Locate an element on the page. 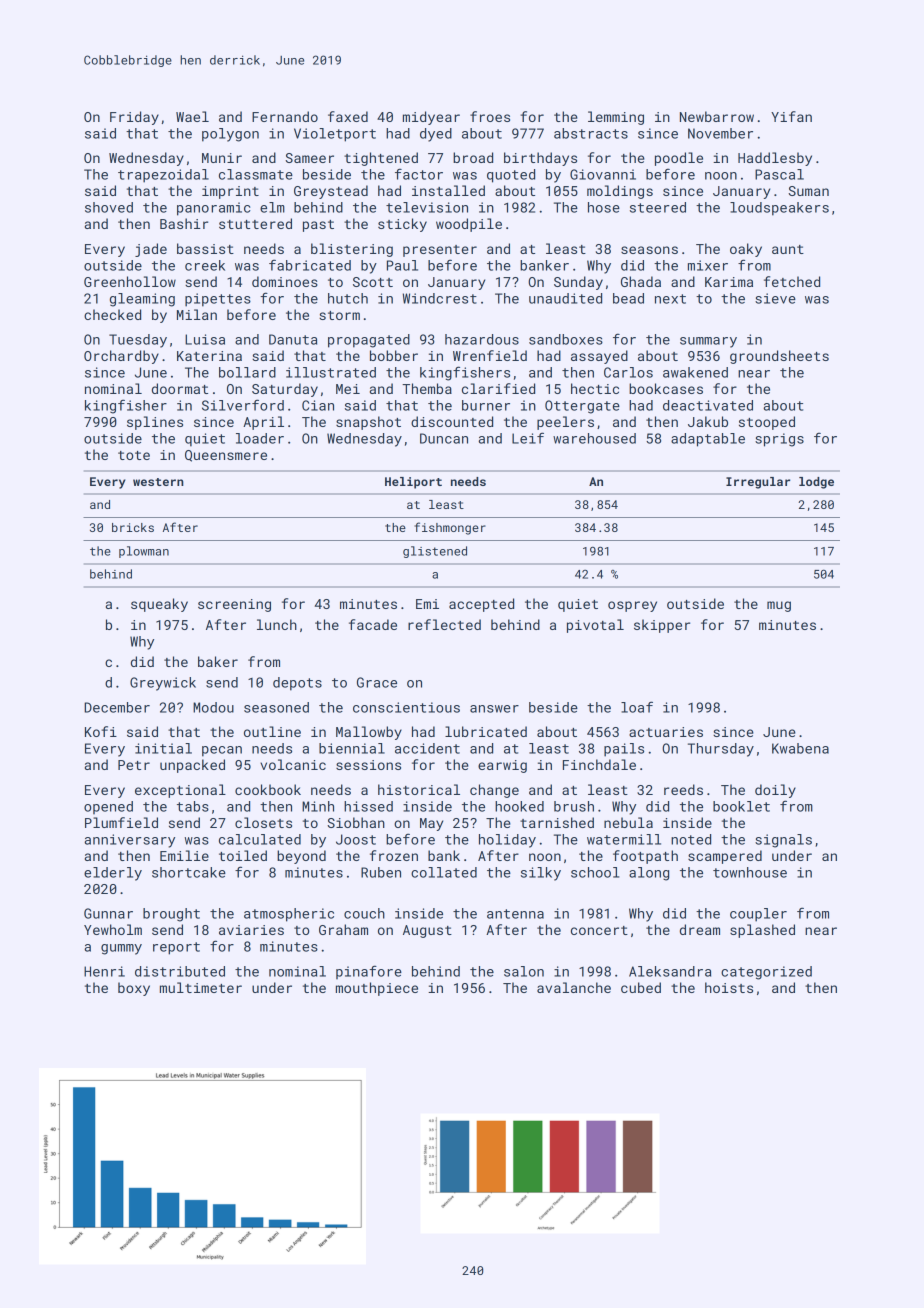 The height and width of the image is (1308, 924). bricks is located at coordinates (133, 527).
